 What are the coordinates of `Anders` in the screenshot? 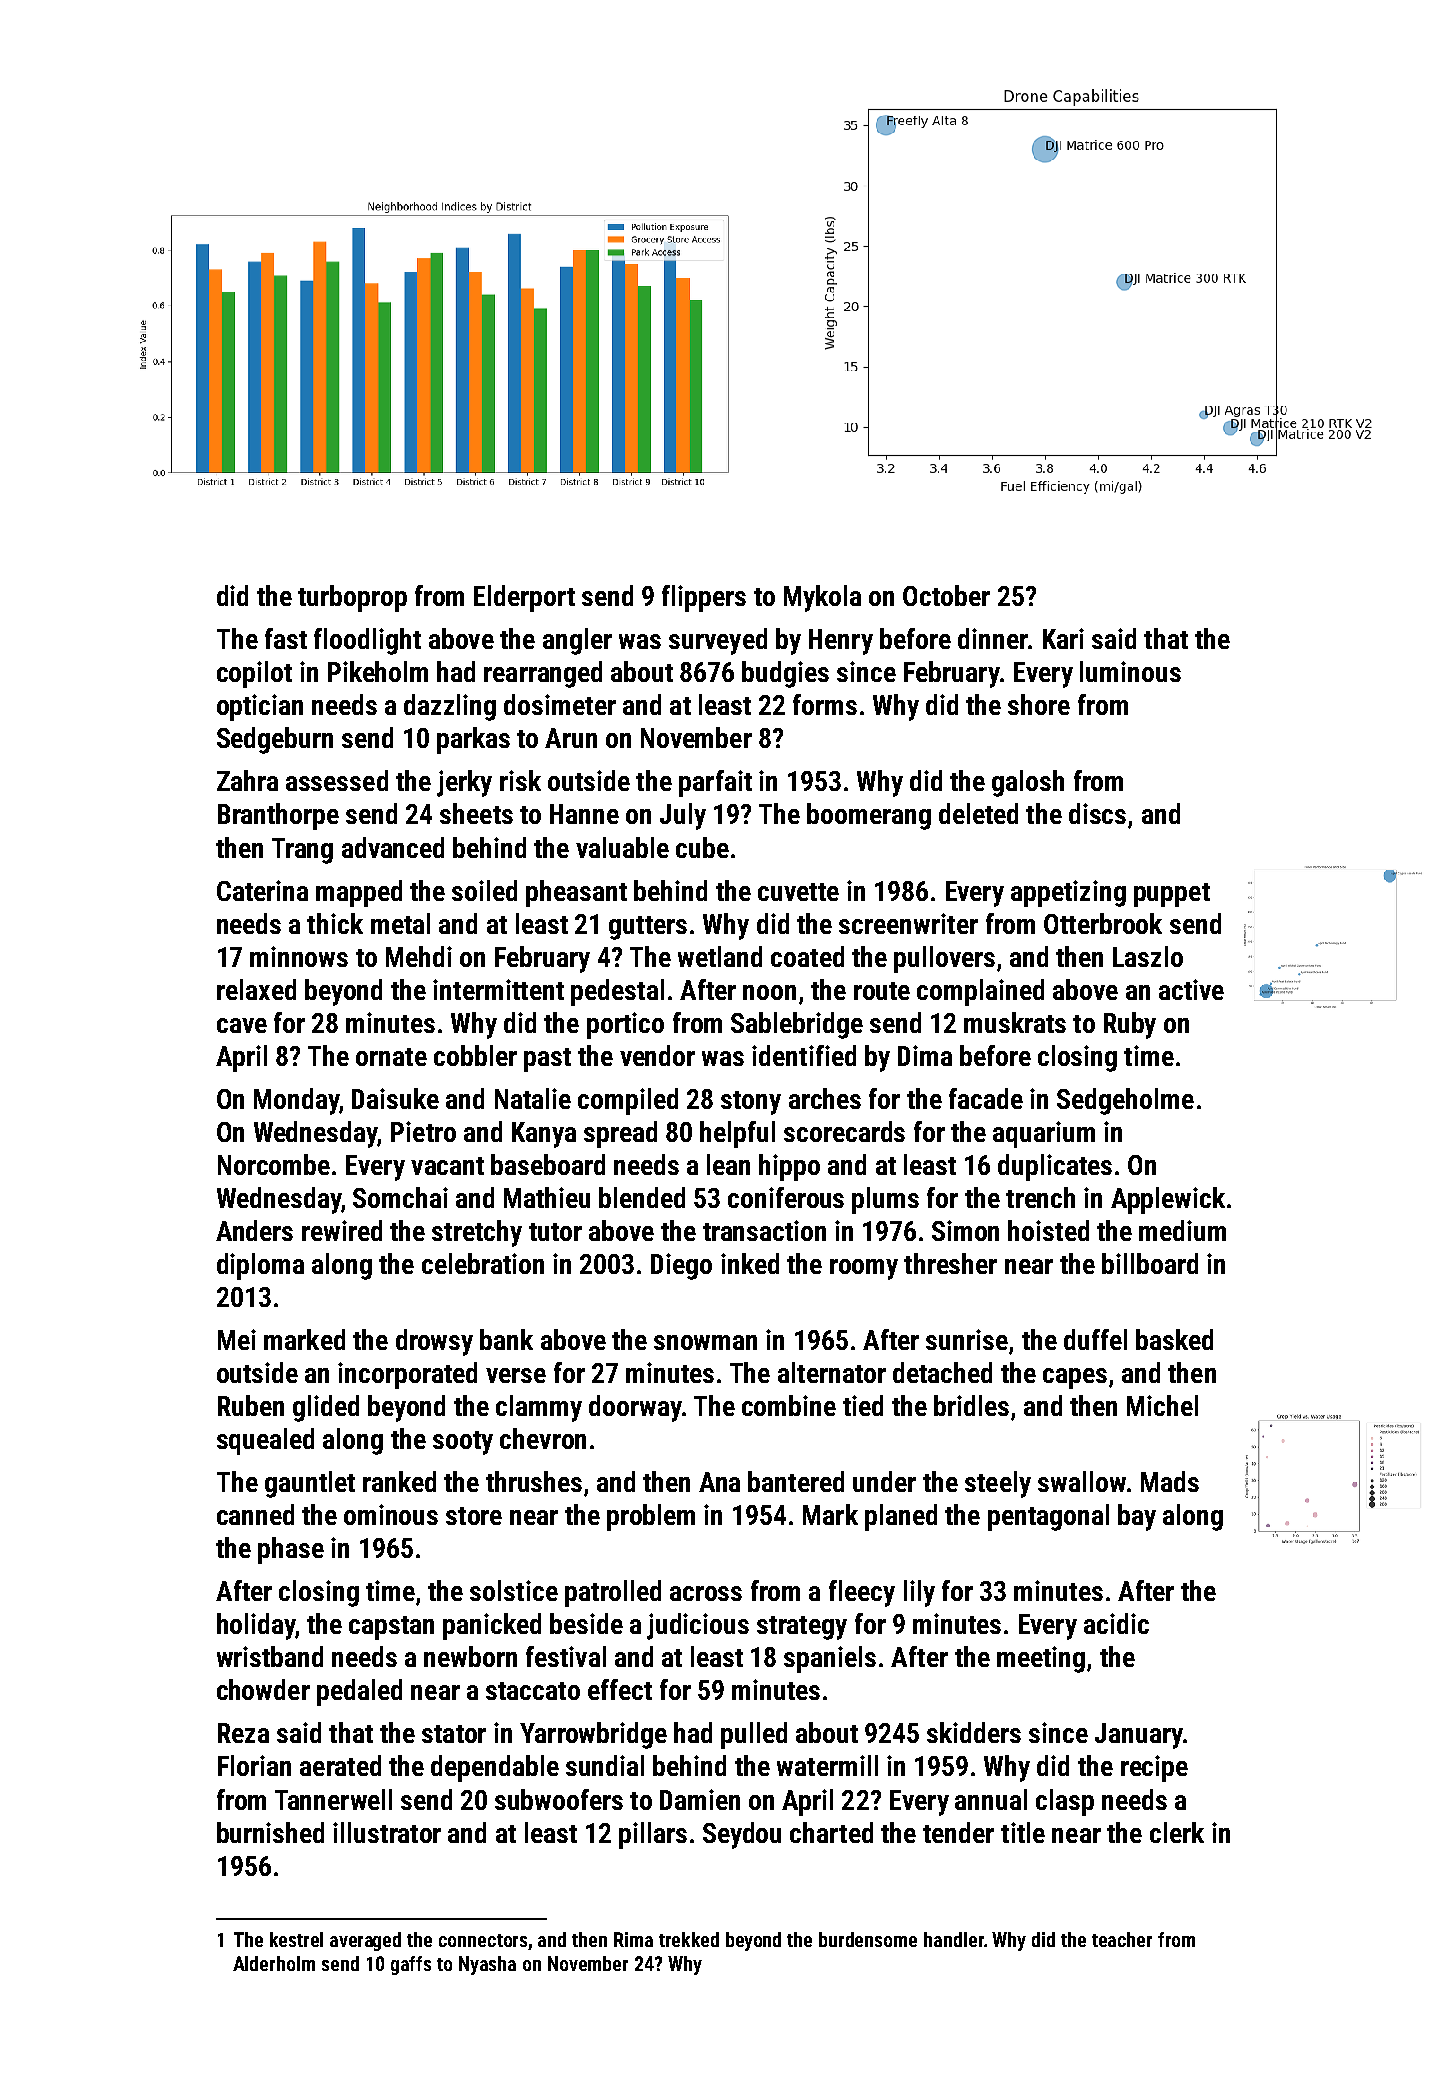 It's located at (254, 1230).
